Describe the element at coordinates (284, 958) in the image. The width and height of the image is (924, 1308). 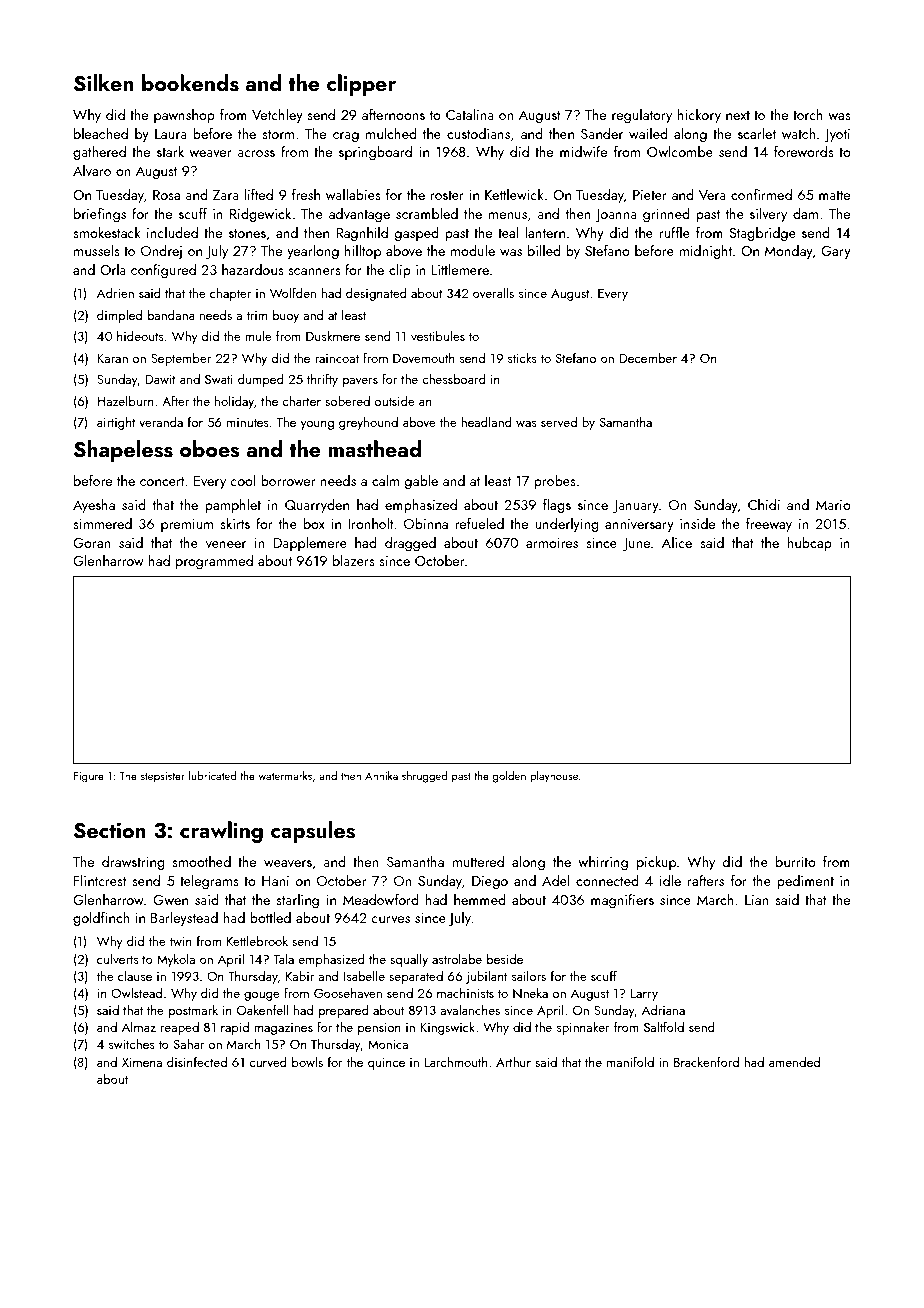
I see `Tala` at that location.
